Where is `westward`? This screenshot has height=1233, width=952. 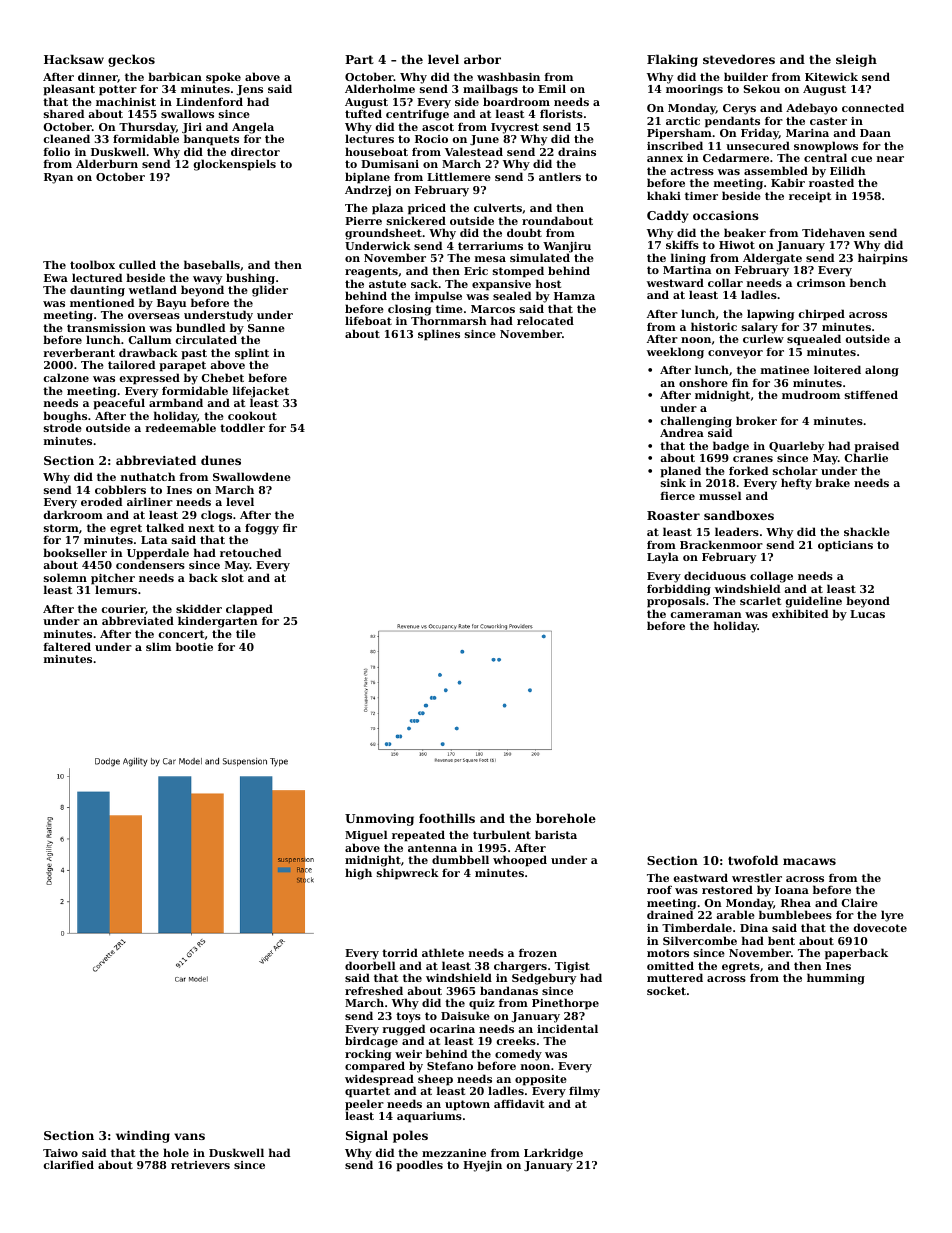
westward is located at coordinates (675, 282).
